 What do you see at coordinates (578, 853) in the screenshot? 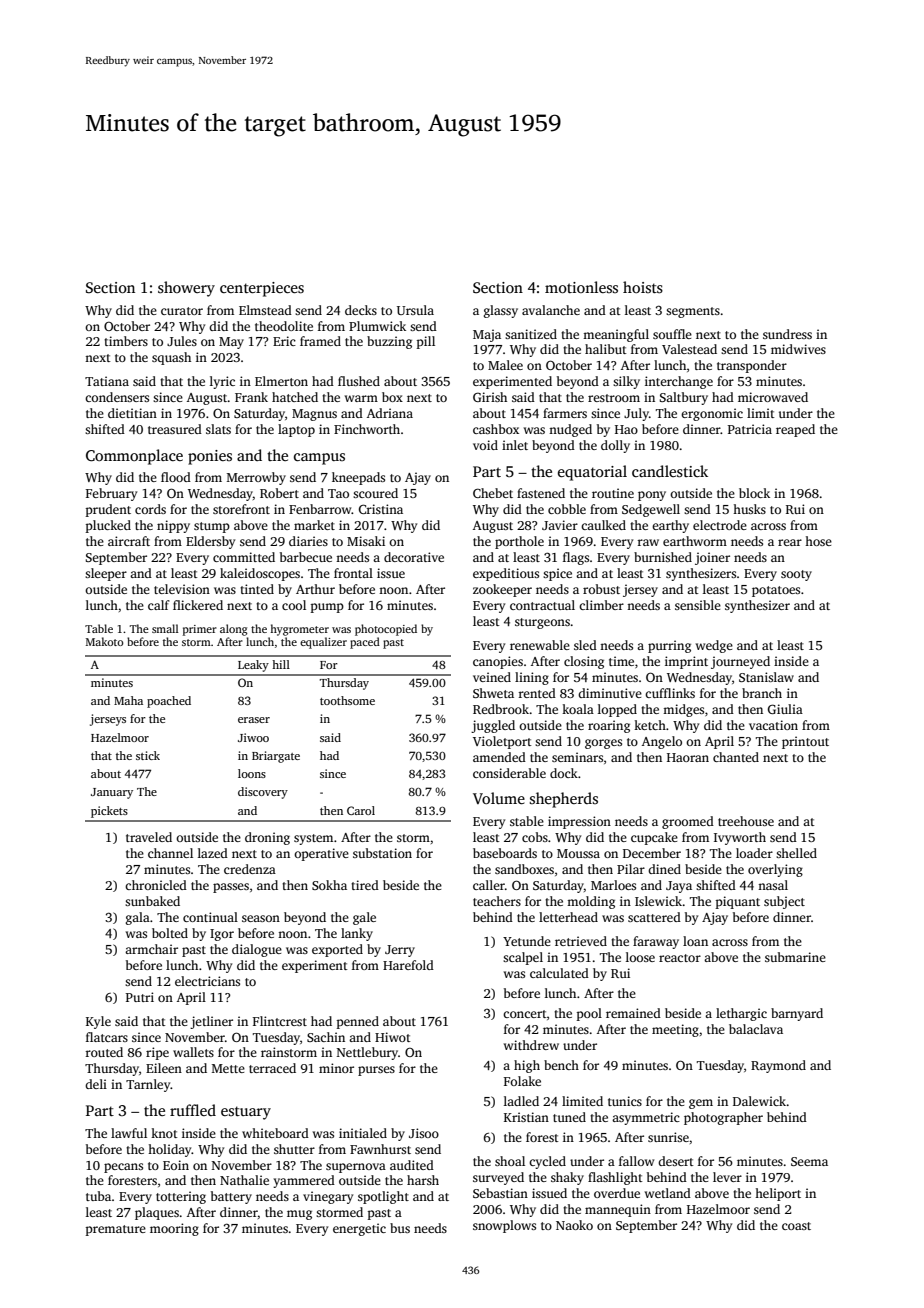
I see `Moussa` at bounding box center [578, 853].
